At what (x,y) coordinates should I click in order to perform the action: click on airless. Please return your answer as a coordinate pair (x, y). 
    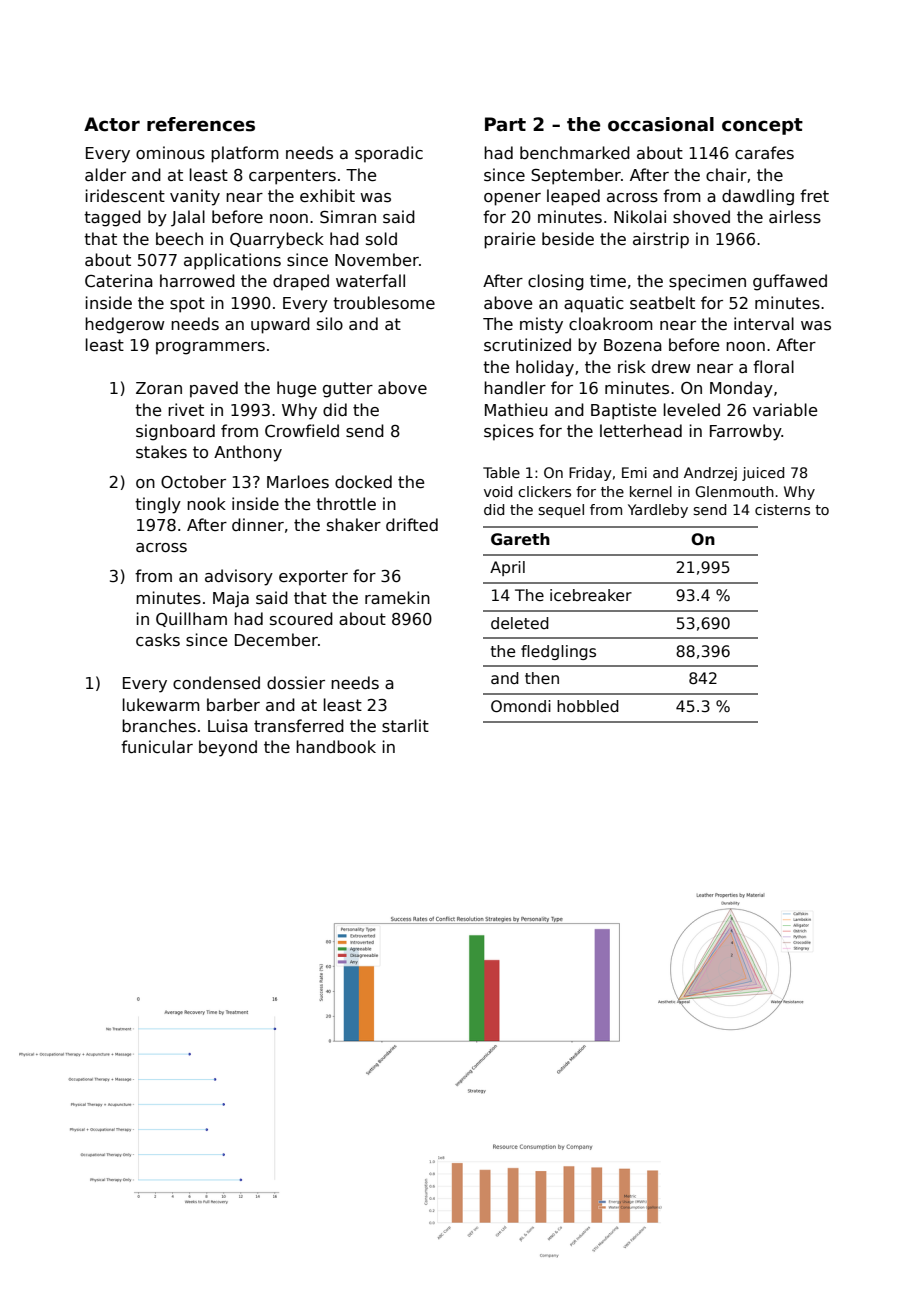
    Looking at the image, I should click on (795, 217).
